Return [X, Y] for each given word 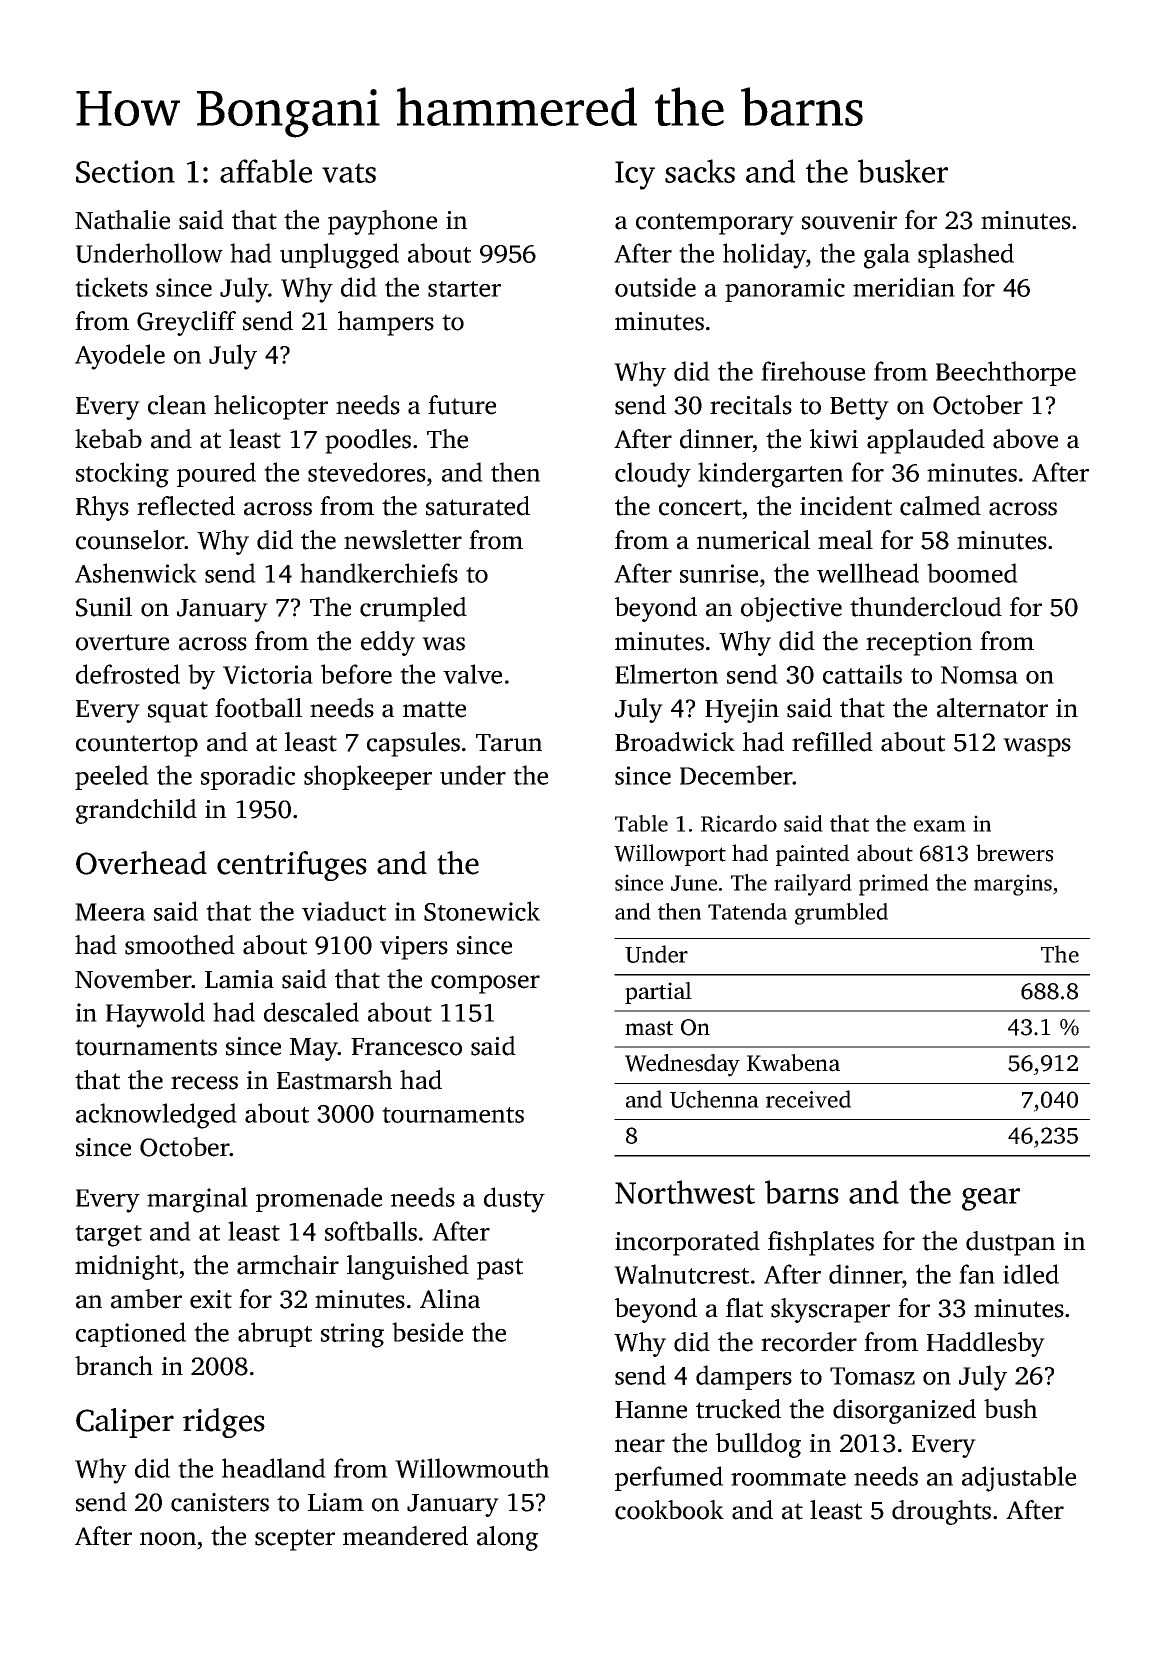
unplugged [339, 256]
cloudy [653, 475]
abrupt [275, 1334]
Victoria [268, 674]
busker [903, 171]
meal [845, 540]
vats [349, 173]
